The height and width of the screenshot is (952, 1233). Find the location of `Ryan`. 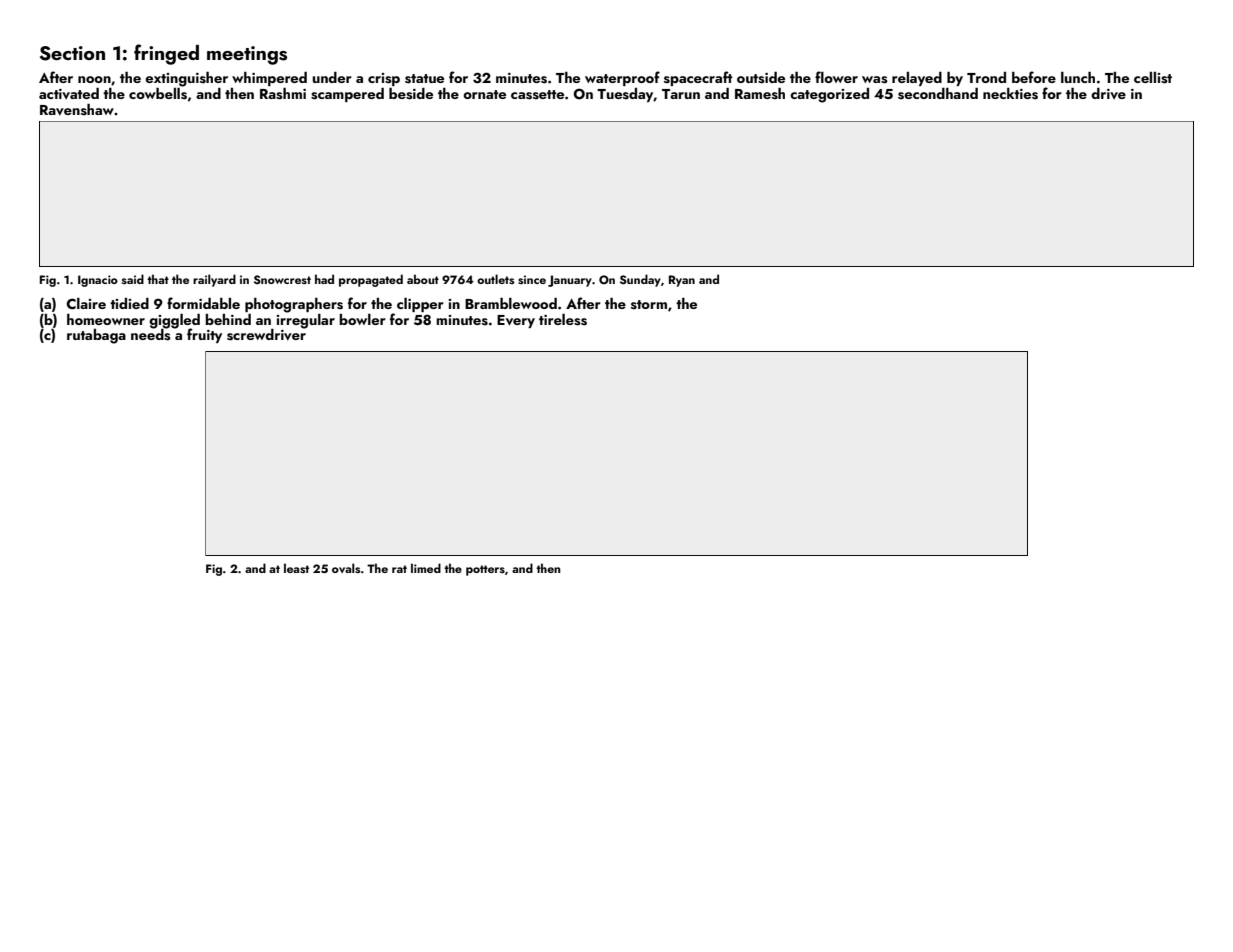

Ryan is located at coordinates (682, 281).
